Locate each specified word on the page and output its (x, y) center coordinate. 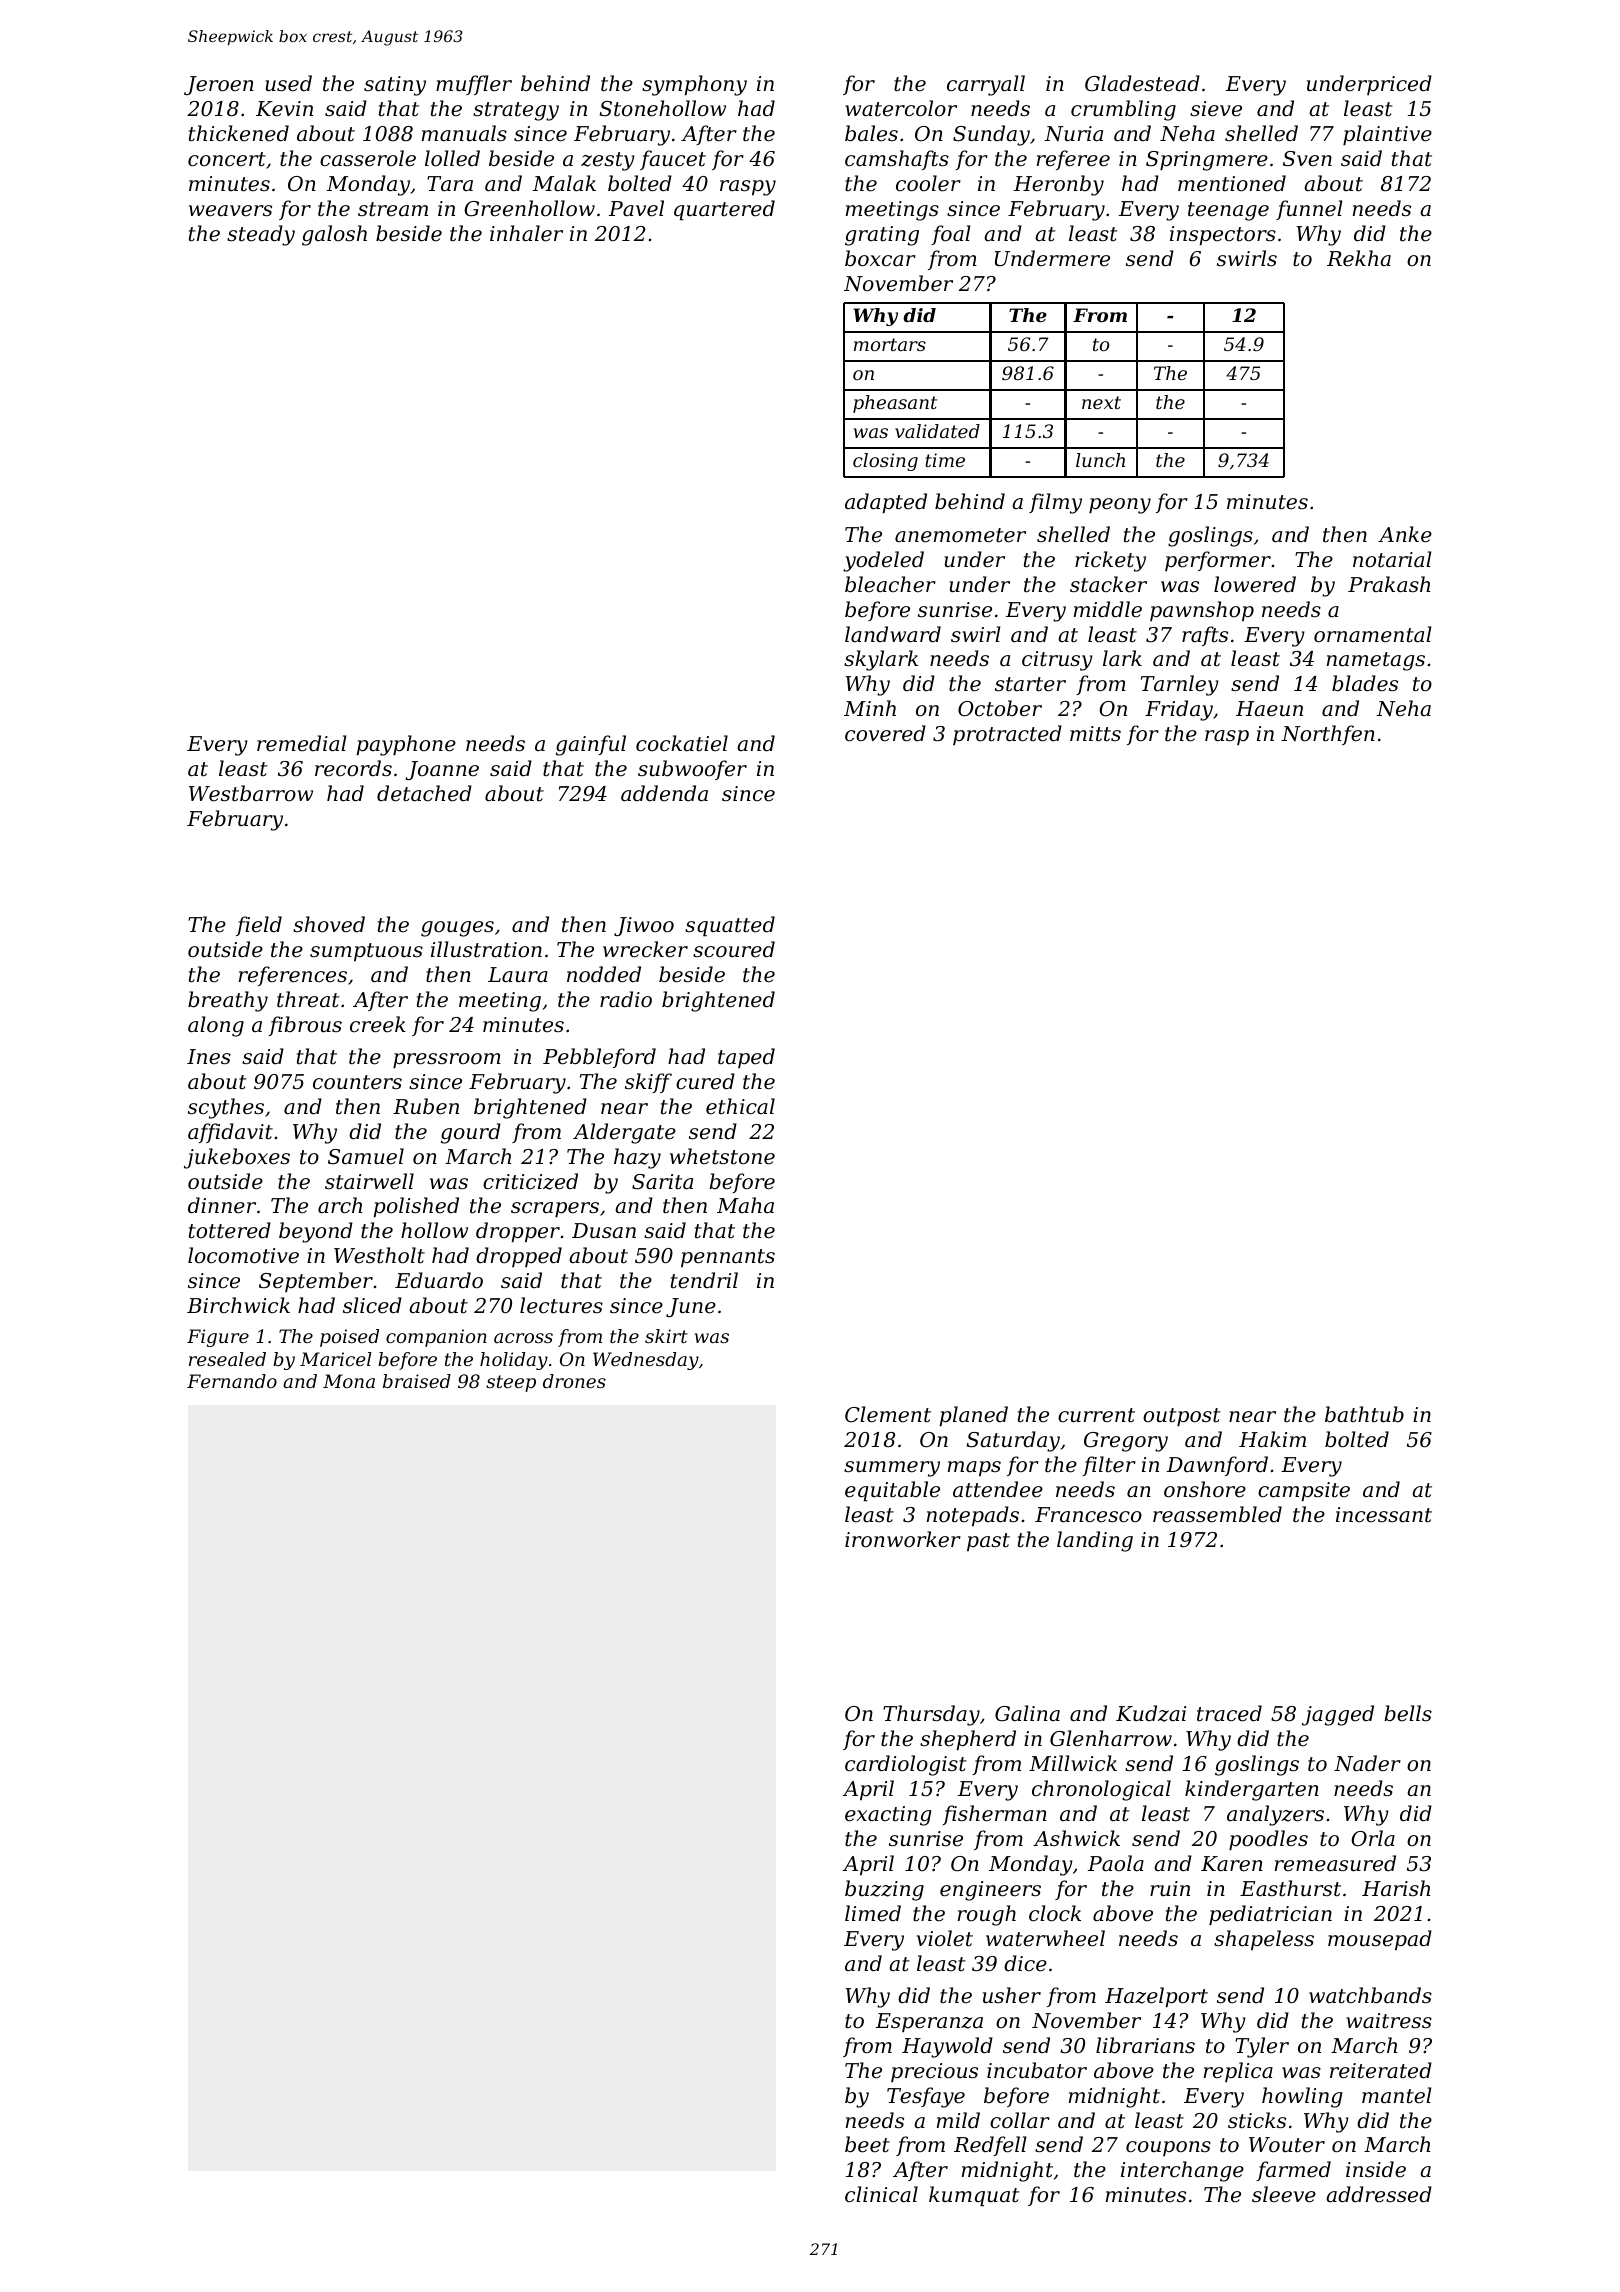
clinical (881, 2194)
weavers (230, 211)
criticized (530, 1181)
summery (892, 1469)
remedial (301, 743)
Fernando (232, 1381)
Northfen (1328, 735)
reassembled (1217, 1514)
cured (705, 1081)
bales (871, 133)
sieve (1216, 109)
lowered (1255, 584)
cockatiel (682, 743)
